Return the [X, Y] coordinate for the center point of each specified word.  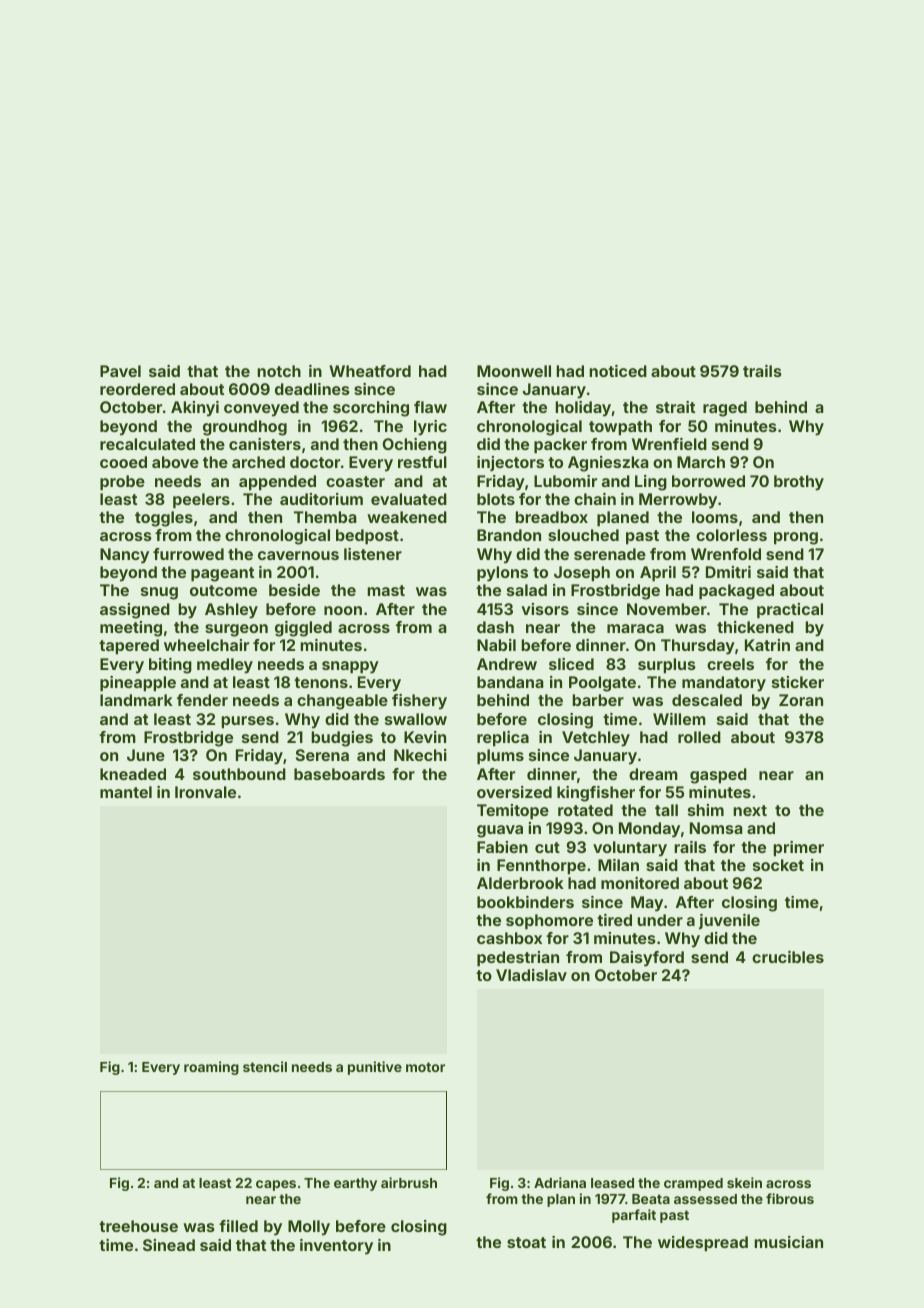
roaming [211, 1068]
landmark [136, 700]
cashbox [509, 938]
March [701, 462]
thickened [755, 627]
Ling [651, 483]
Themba [325, 517]
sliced [571, 664]
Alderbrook [520, 883]
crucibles [788, 957]
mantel [126, 792]
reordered [137, 389]
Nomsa [716, 828]
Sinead [169, 1245]
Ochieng [414, 446]
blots [496, 499]
